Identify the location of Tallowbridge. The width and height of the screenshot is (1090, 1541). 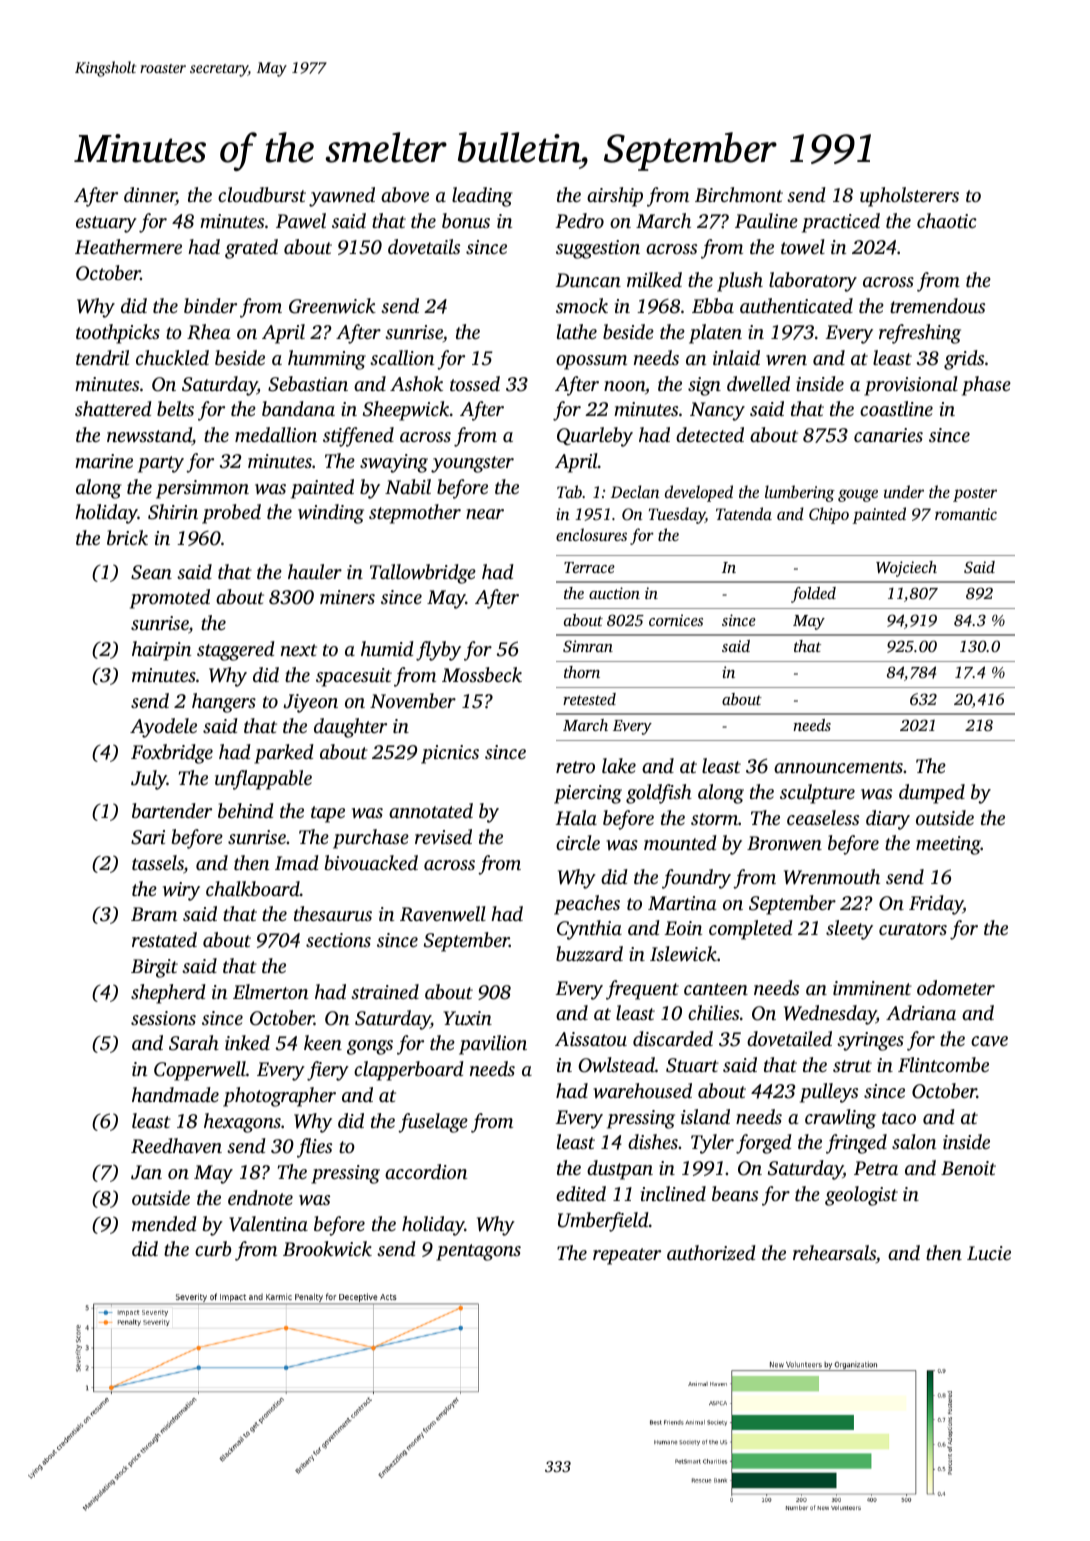
(423, 574).
